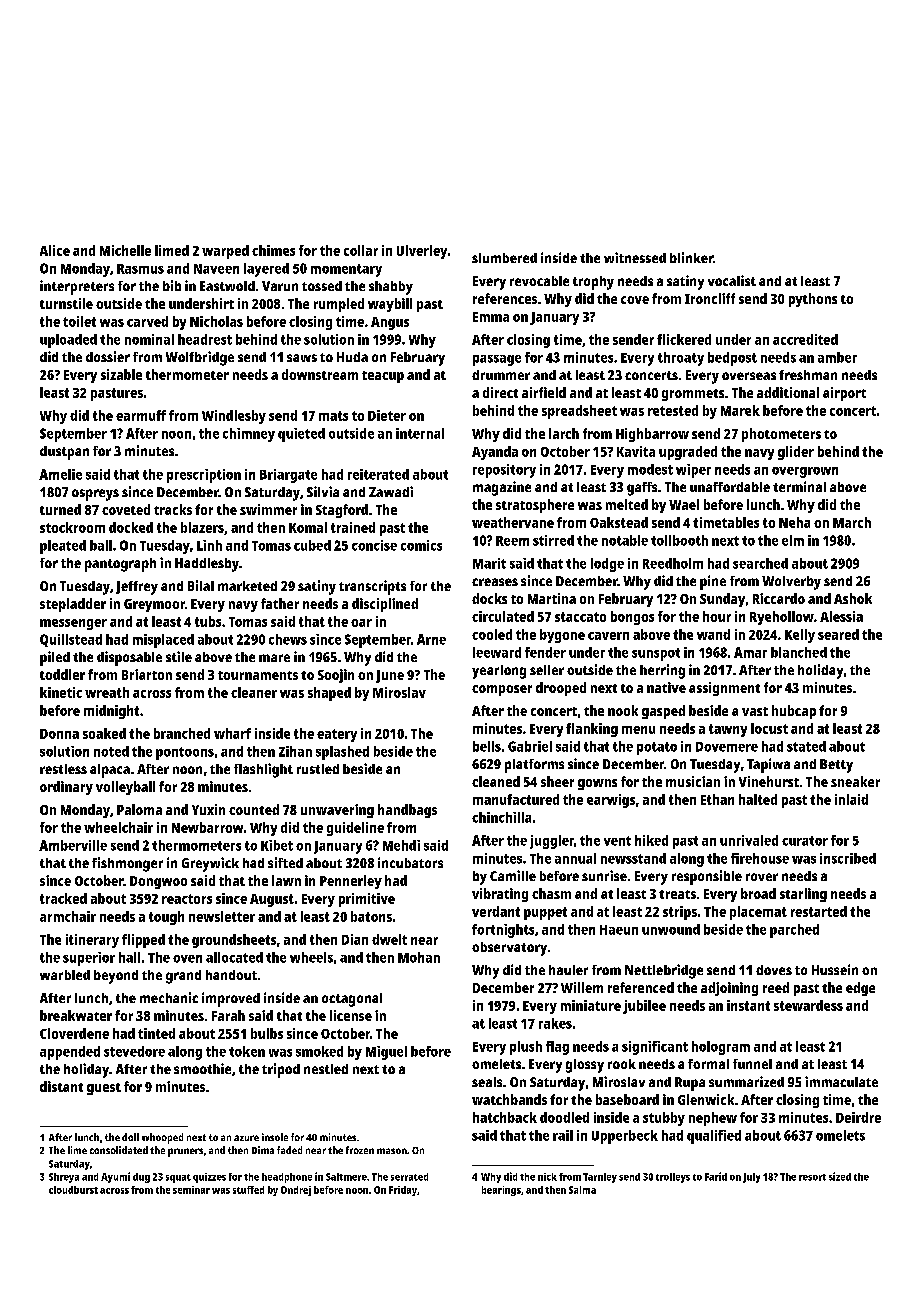 Image resolution: width=924 pixels, height=1308 pixels. Describe the element at coordinates (582, 1190) in the page. I see `Salma` at that location.
